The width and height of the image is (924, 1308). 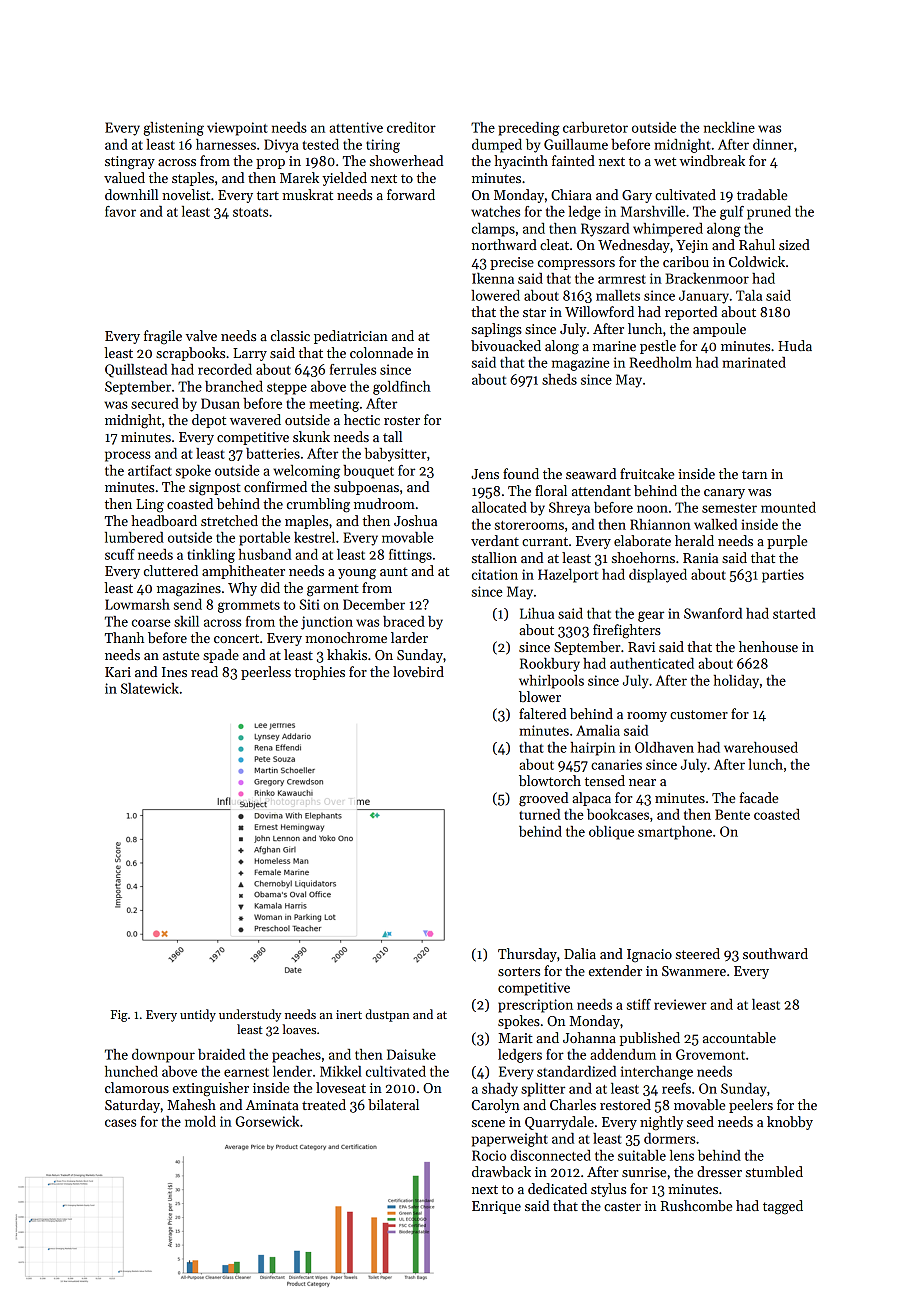 I want to click on larder, so click(x=409, y=637).
